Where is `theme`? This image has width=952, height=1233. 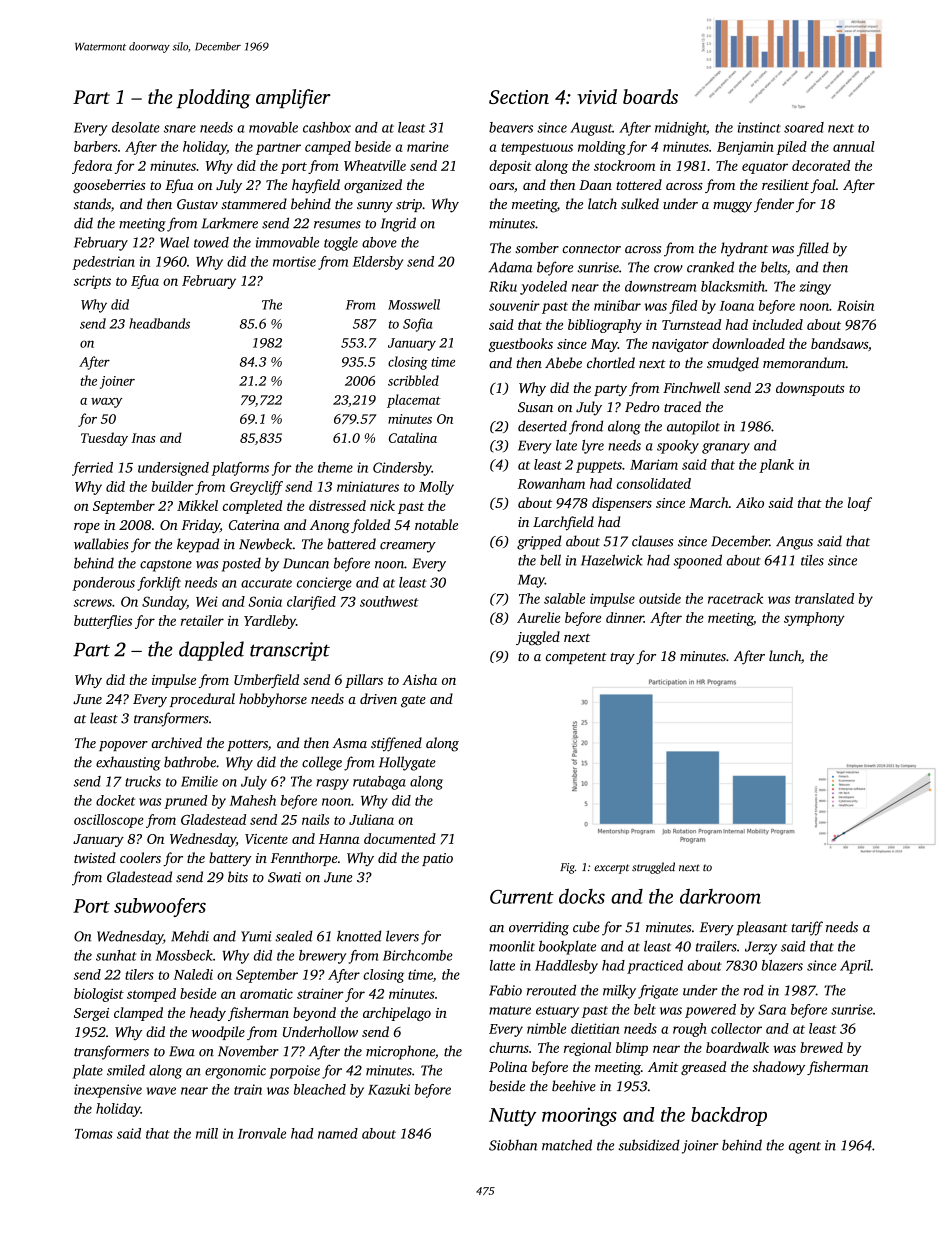 theme is located at coordinates (335, 467).
